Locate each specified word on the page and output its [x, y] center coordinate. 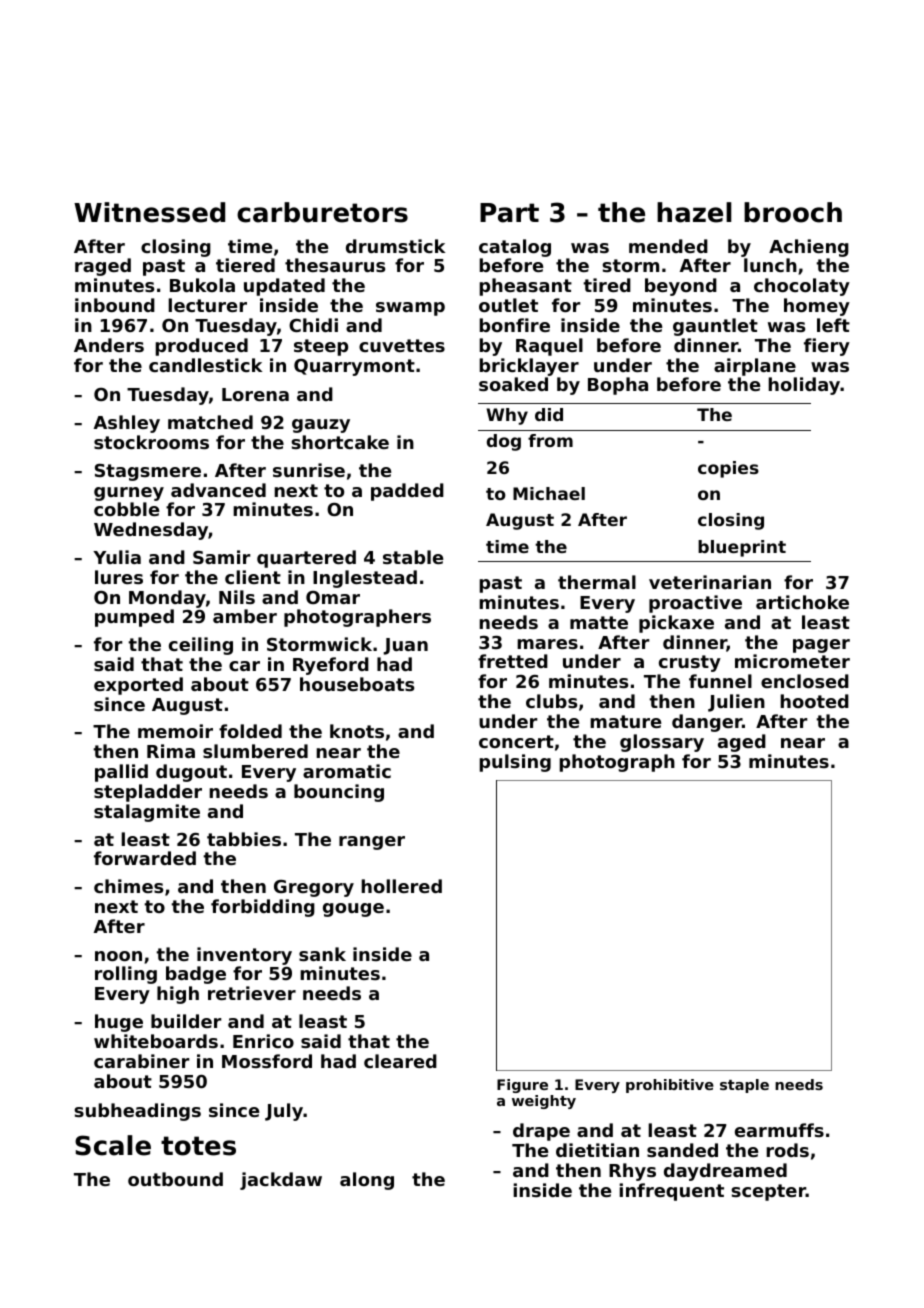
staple [744, 1086]
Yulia [117, 557]
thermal [597, 582]
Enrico [263, 1041]
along [367, 1181]
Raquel [549, 347]
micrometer [792, 661]
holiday [804, 386]
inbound [115, 305]
